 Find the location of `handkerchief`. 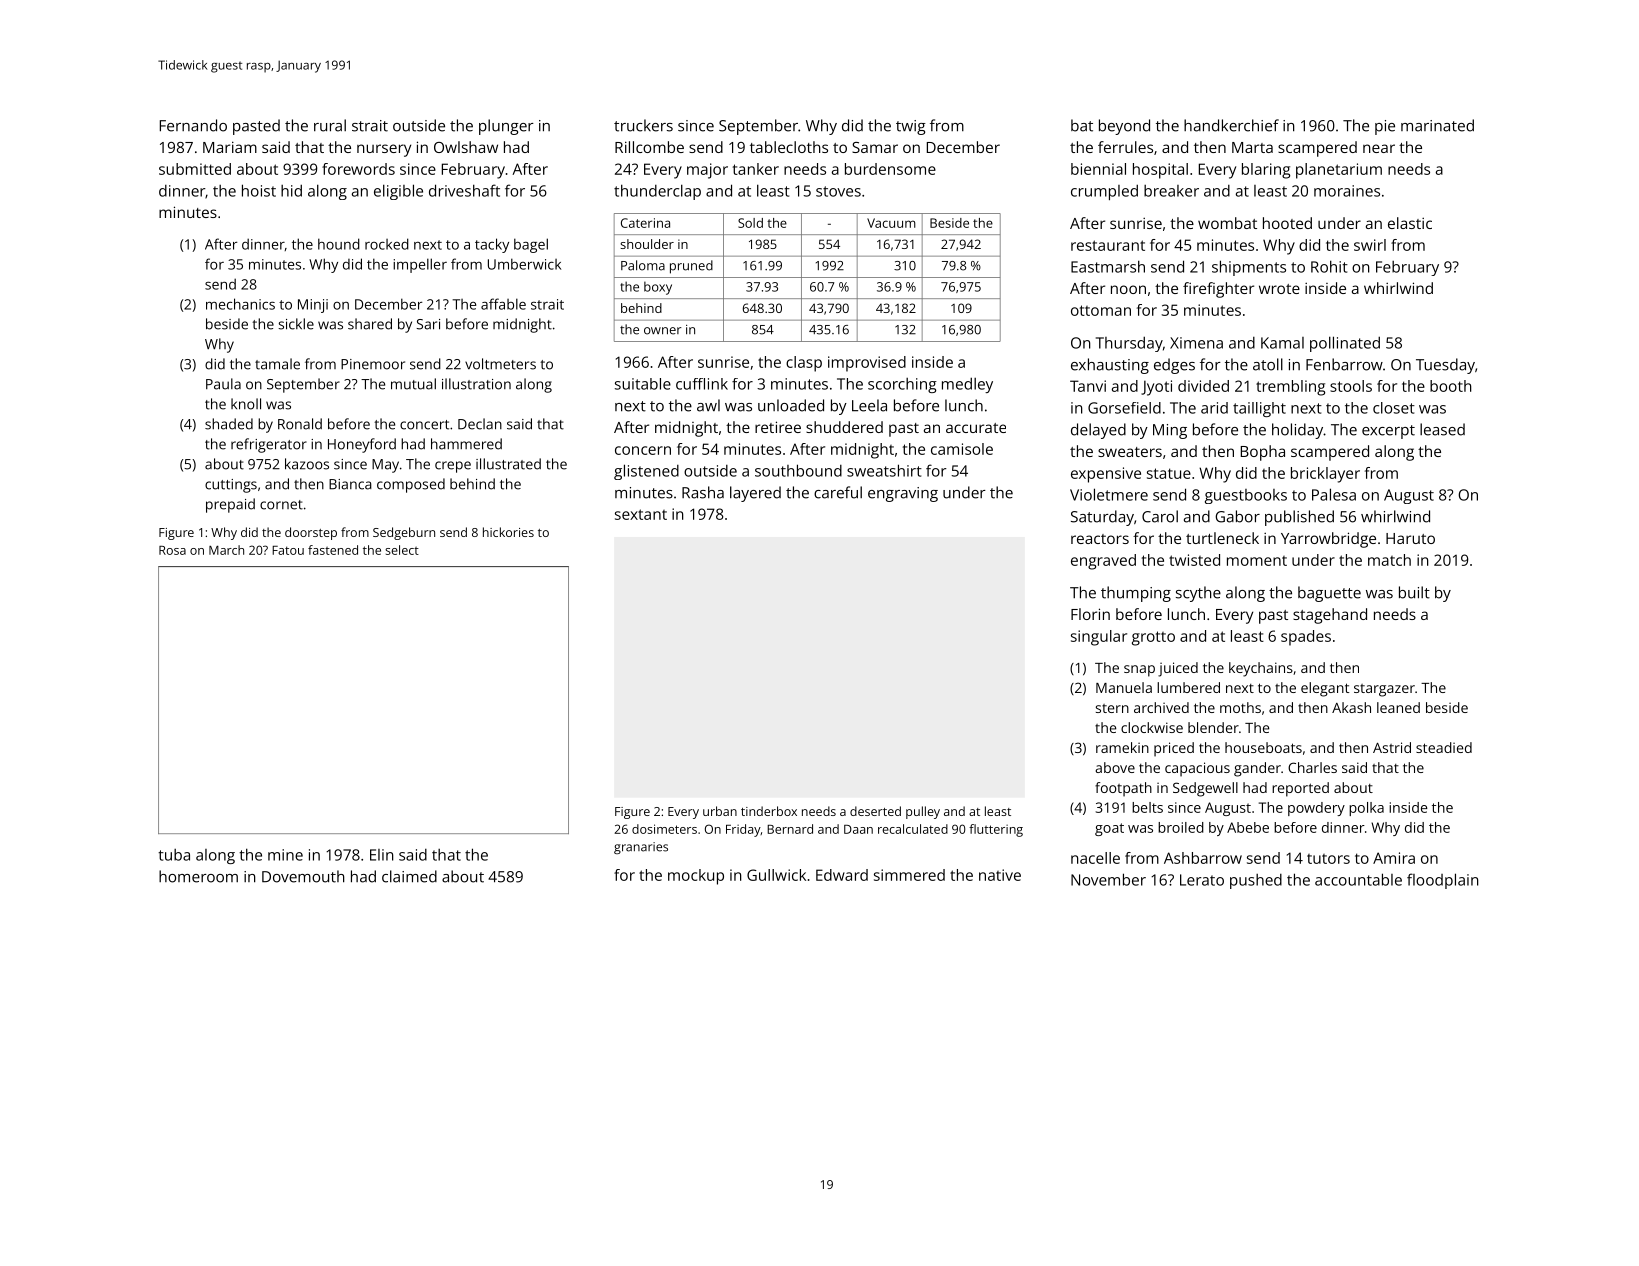

handkerchief is located at coordinates (1231, 125).
